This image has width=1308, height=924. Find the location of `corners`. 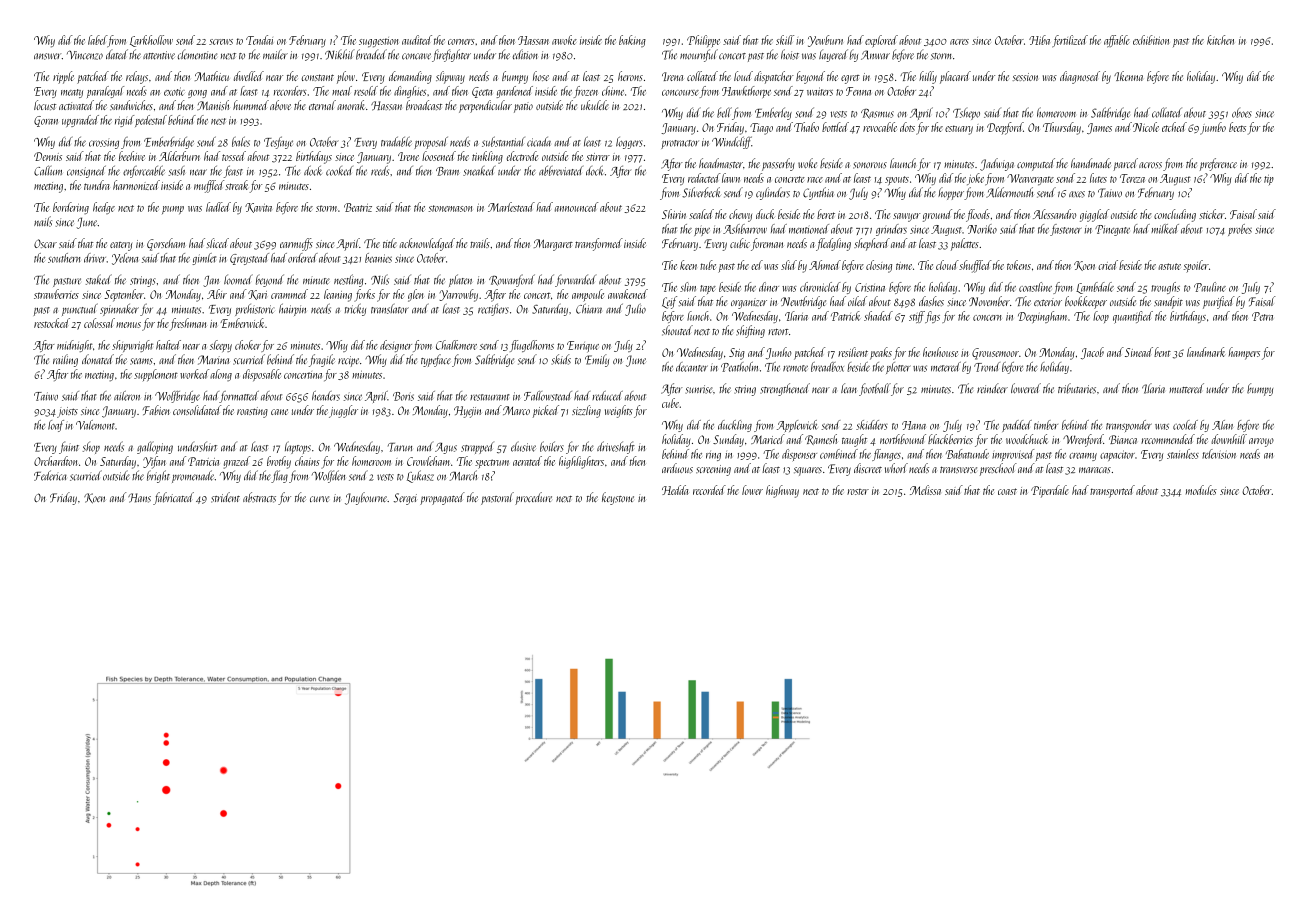

corners is located at coordinates (461, 42).
